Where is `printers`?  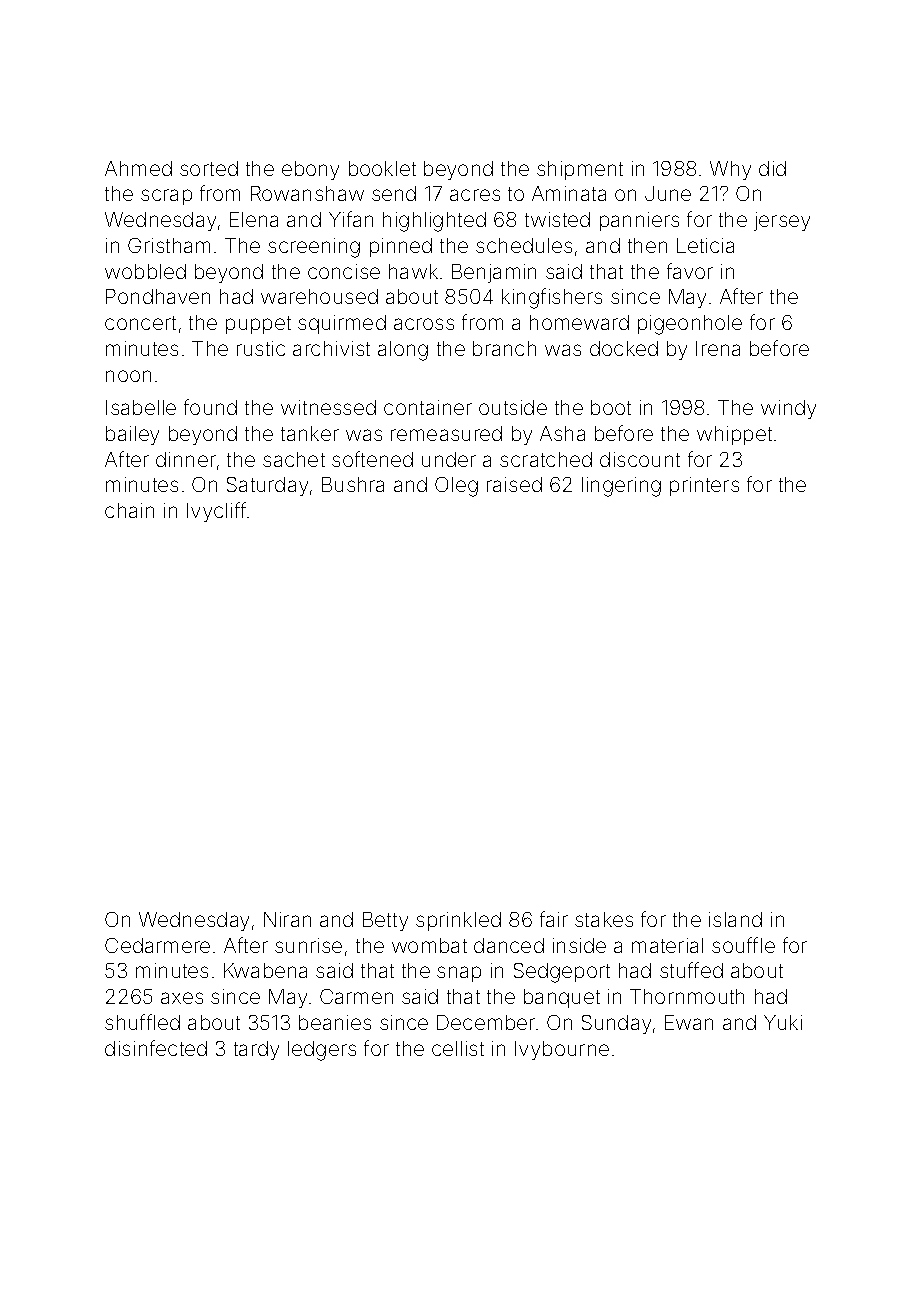 printers is located at coordinates (704, 486).
